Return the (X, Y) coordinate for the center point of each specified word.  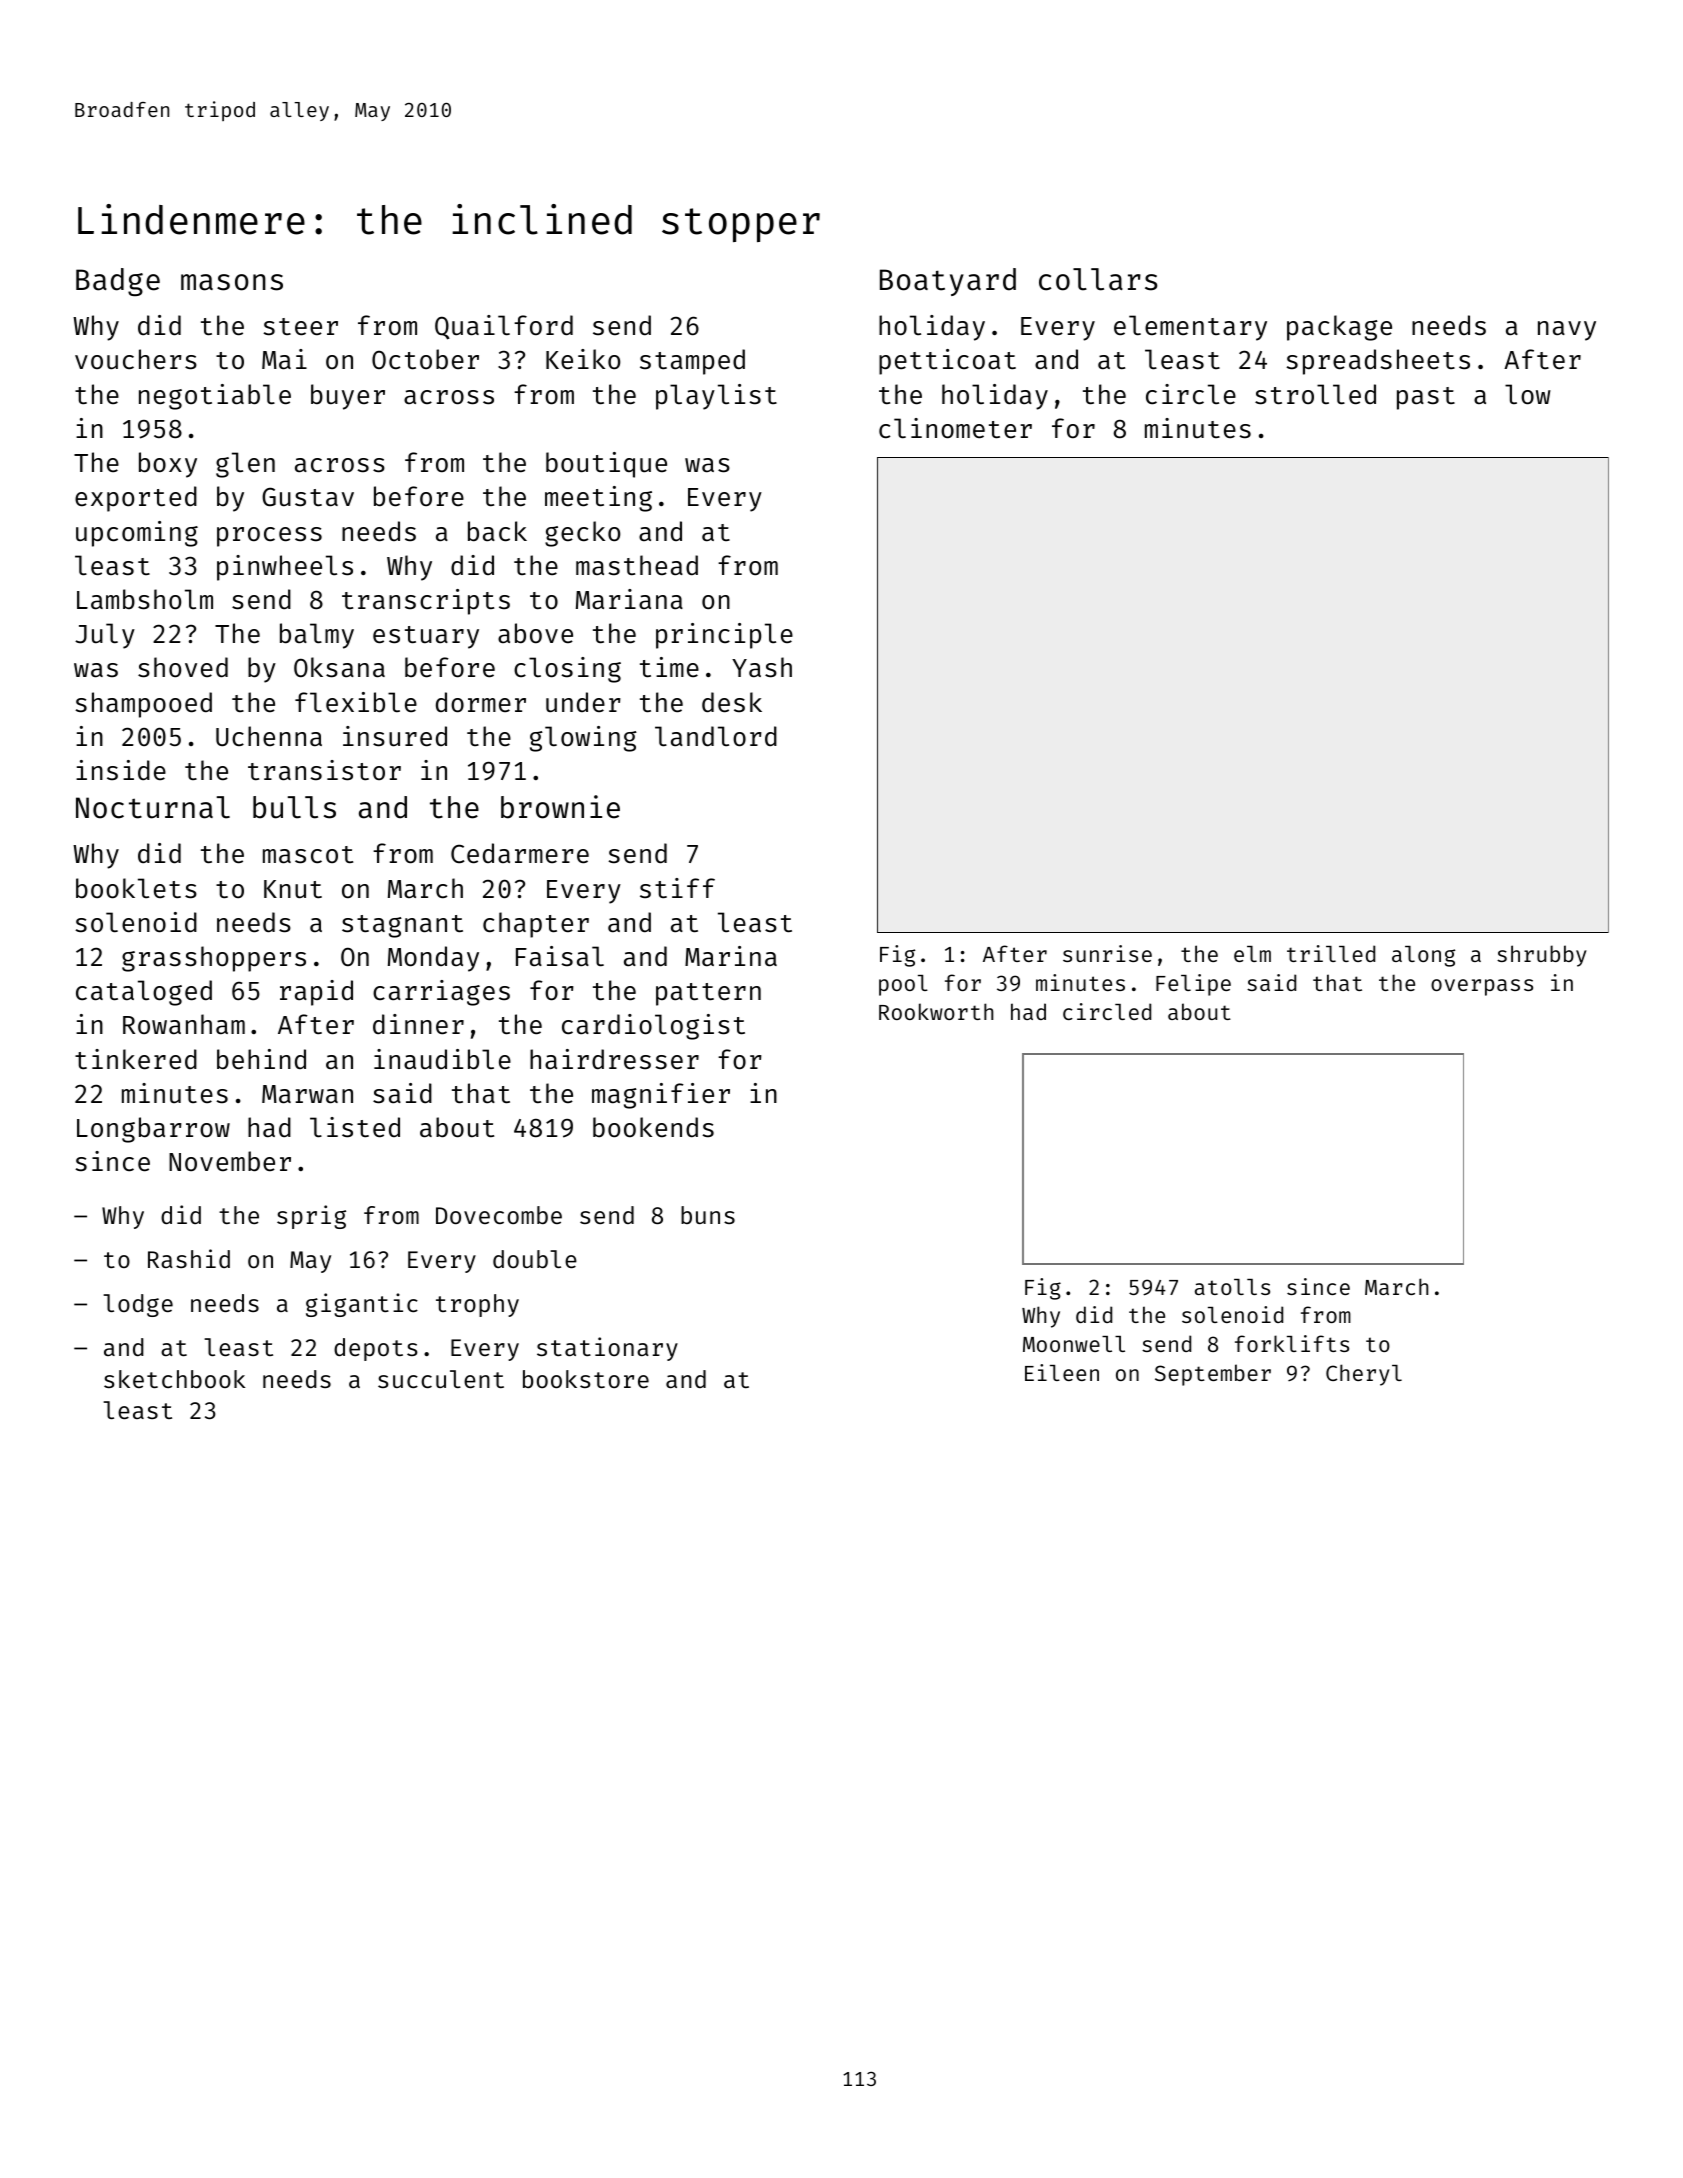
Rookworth (936, 1011)
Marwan (307, 1094)
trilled (1331, 953)
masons (232, 282)
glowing (583, 739)
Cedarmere (520, 853)
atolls (1232, 1287)
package (1339, 328)
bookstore (586, 1379)
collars (1098, 279)
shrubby (1542, 956)
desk (732, 702)
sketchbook (174, 1379)
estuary (426, 637)
